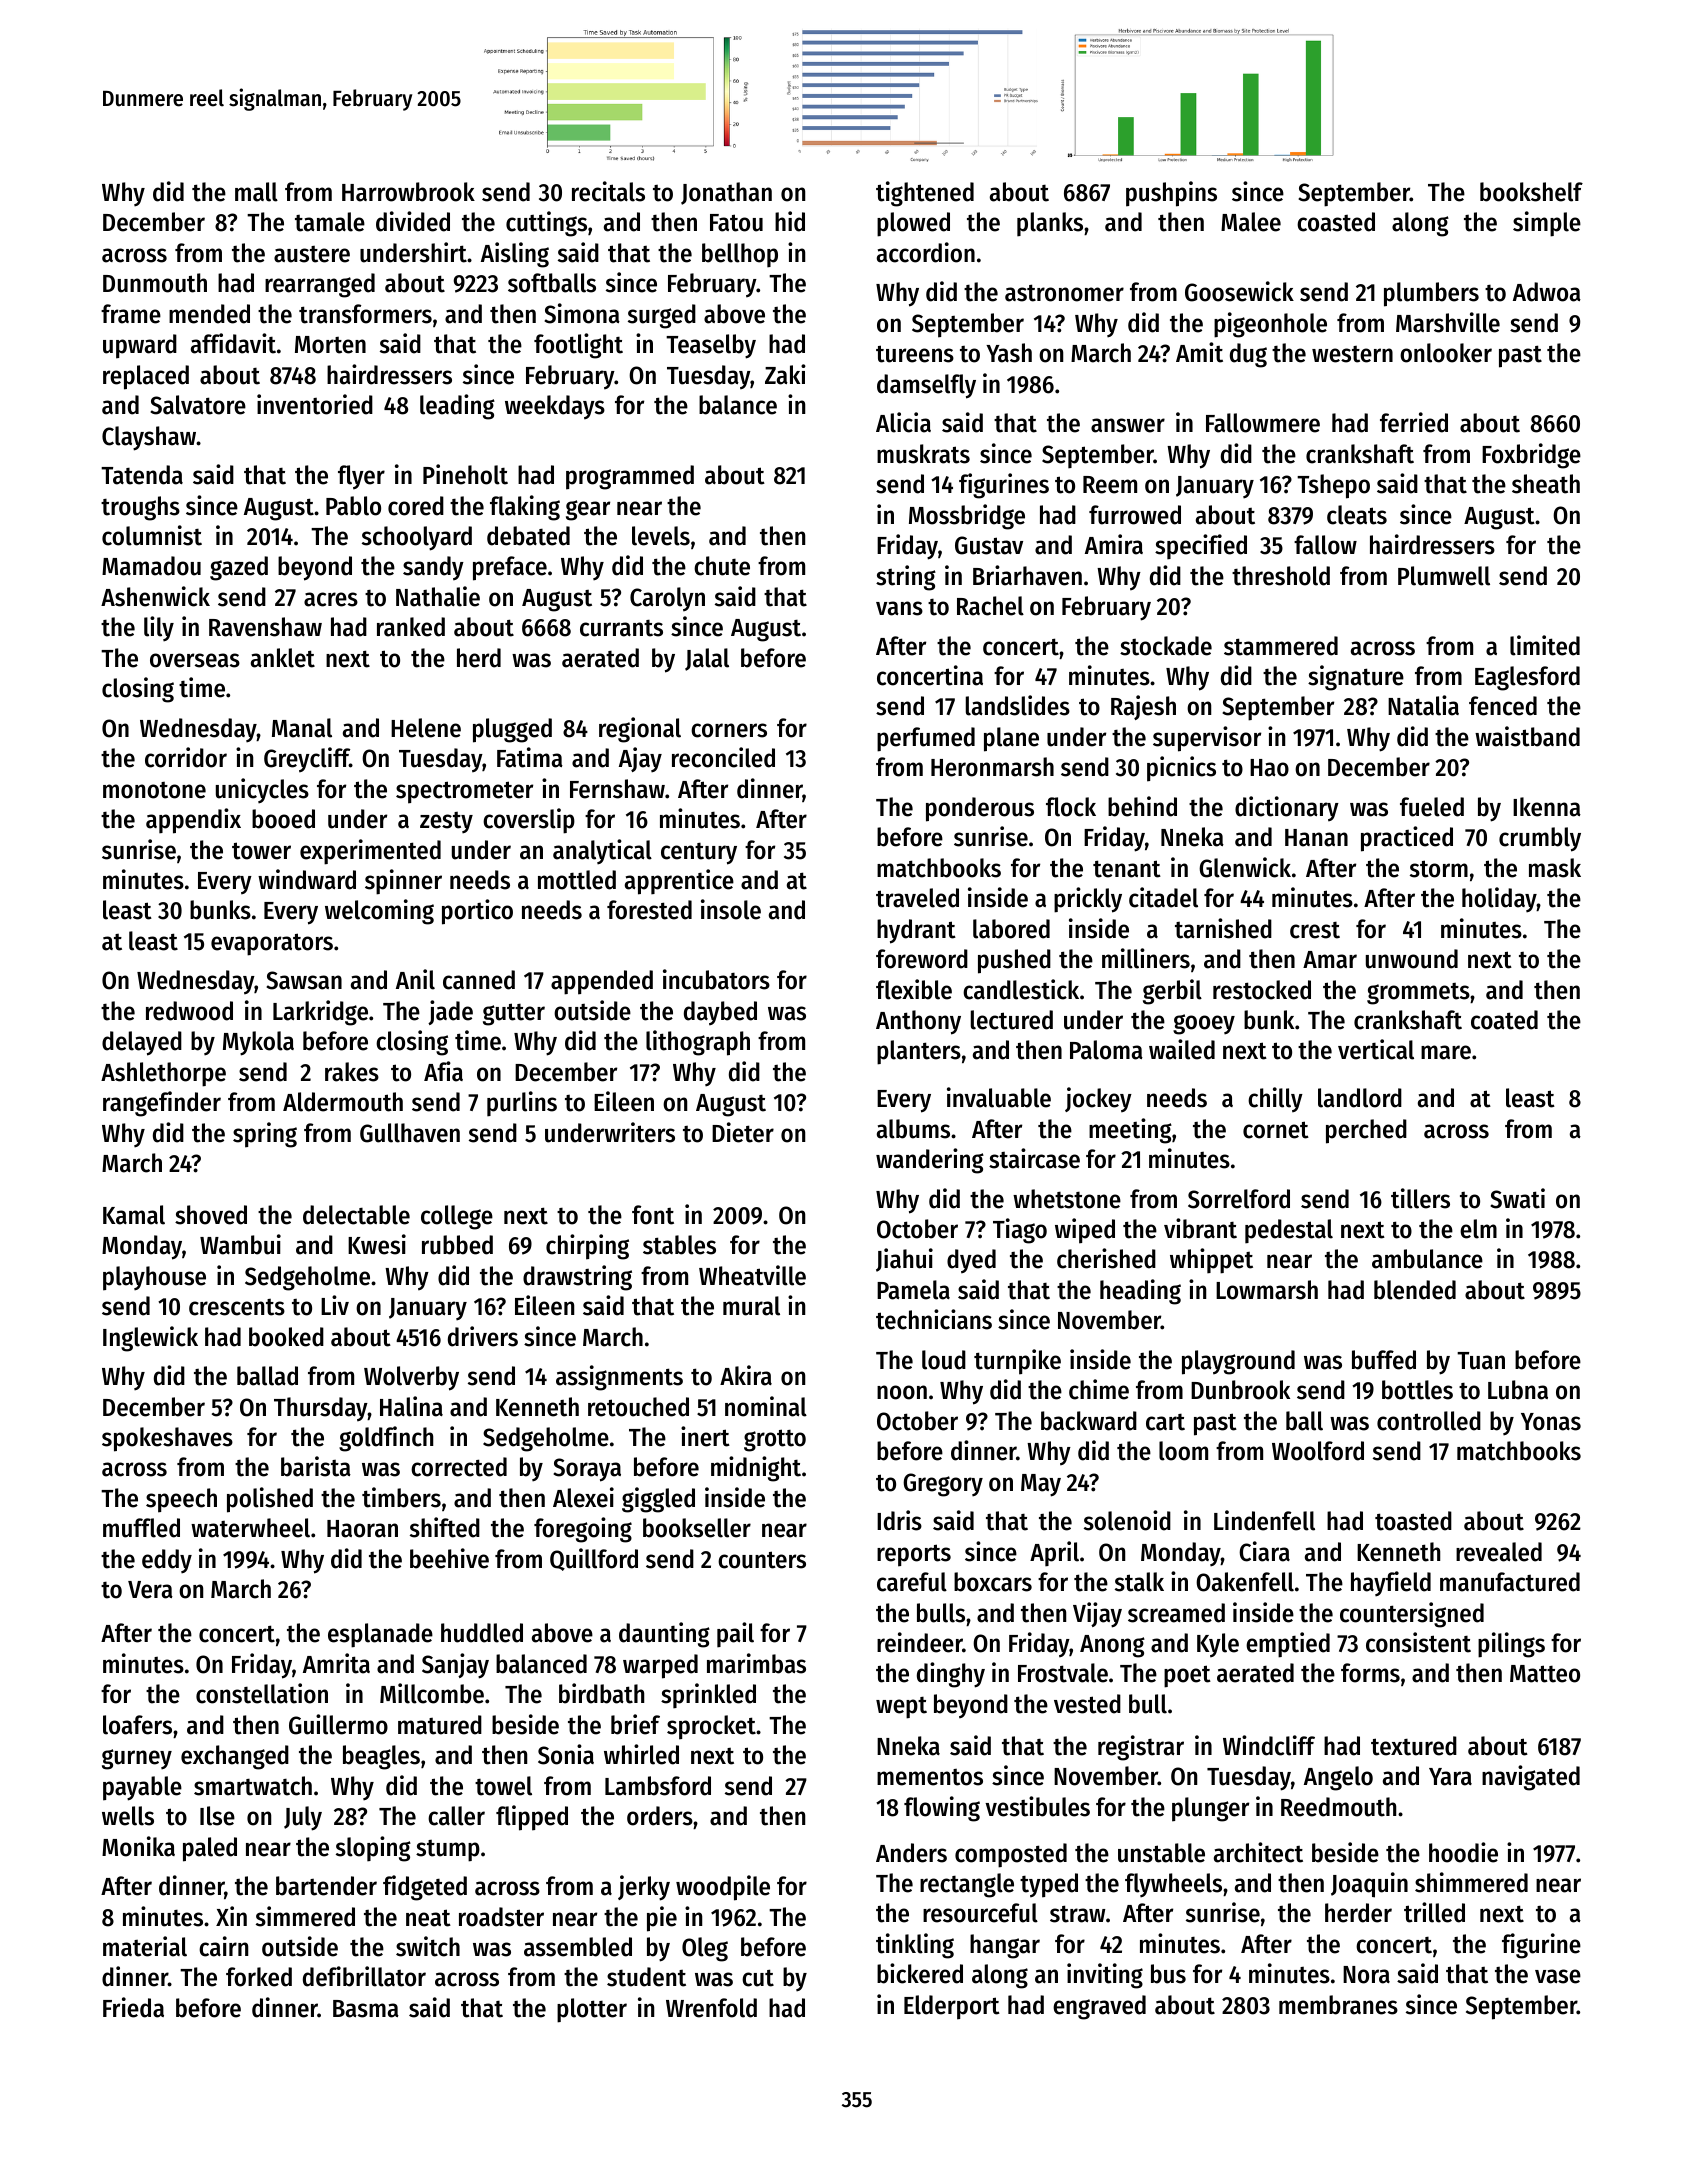  What do you see at coordinates (256, 192) in the screenshot?
I see `mall` at bounding box center [256, 192].
